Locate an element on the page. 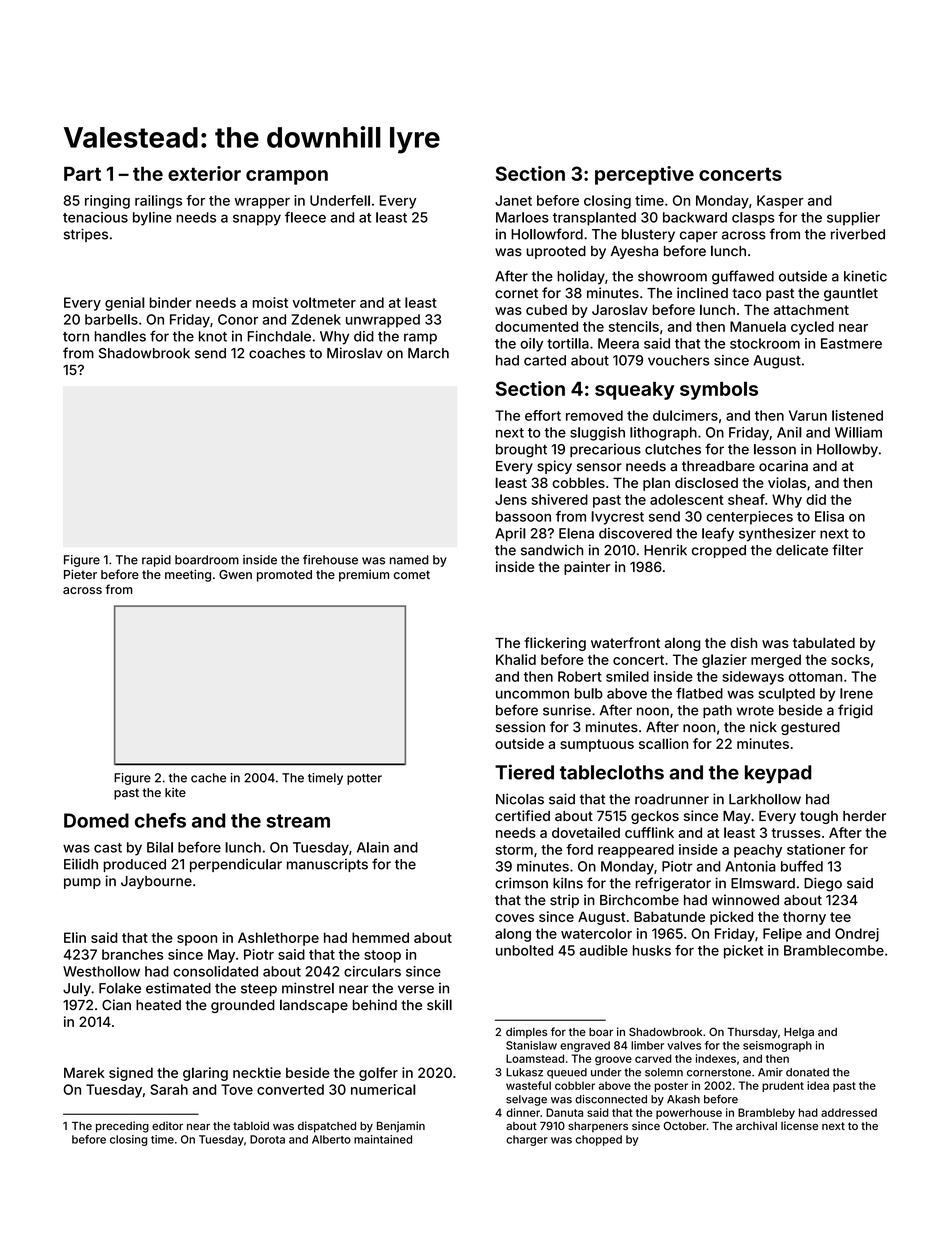 The width and height of the page is (952, 1233). steep is located at coordinates (259, 990).
